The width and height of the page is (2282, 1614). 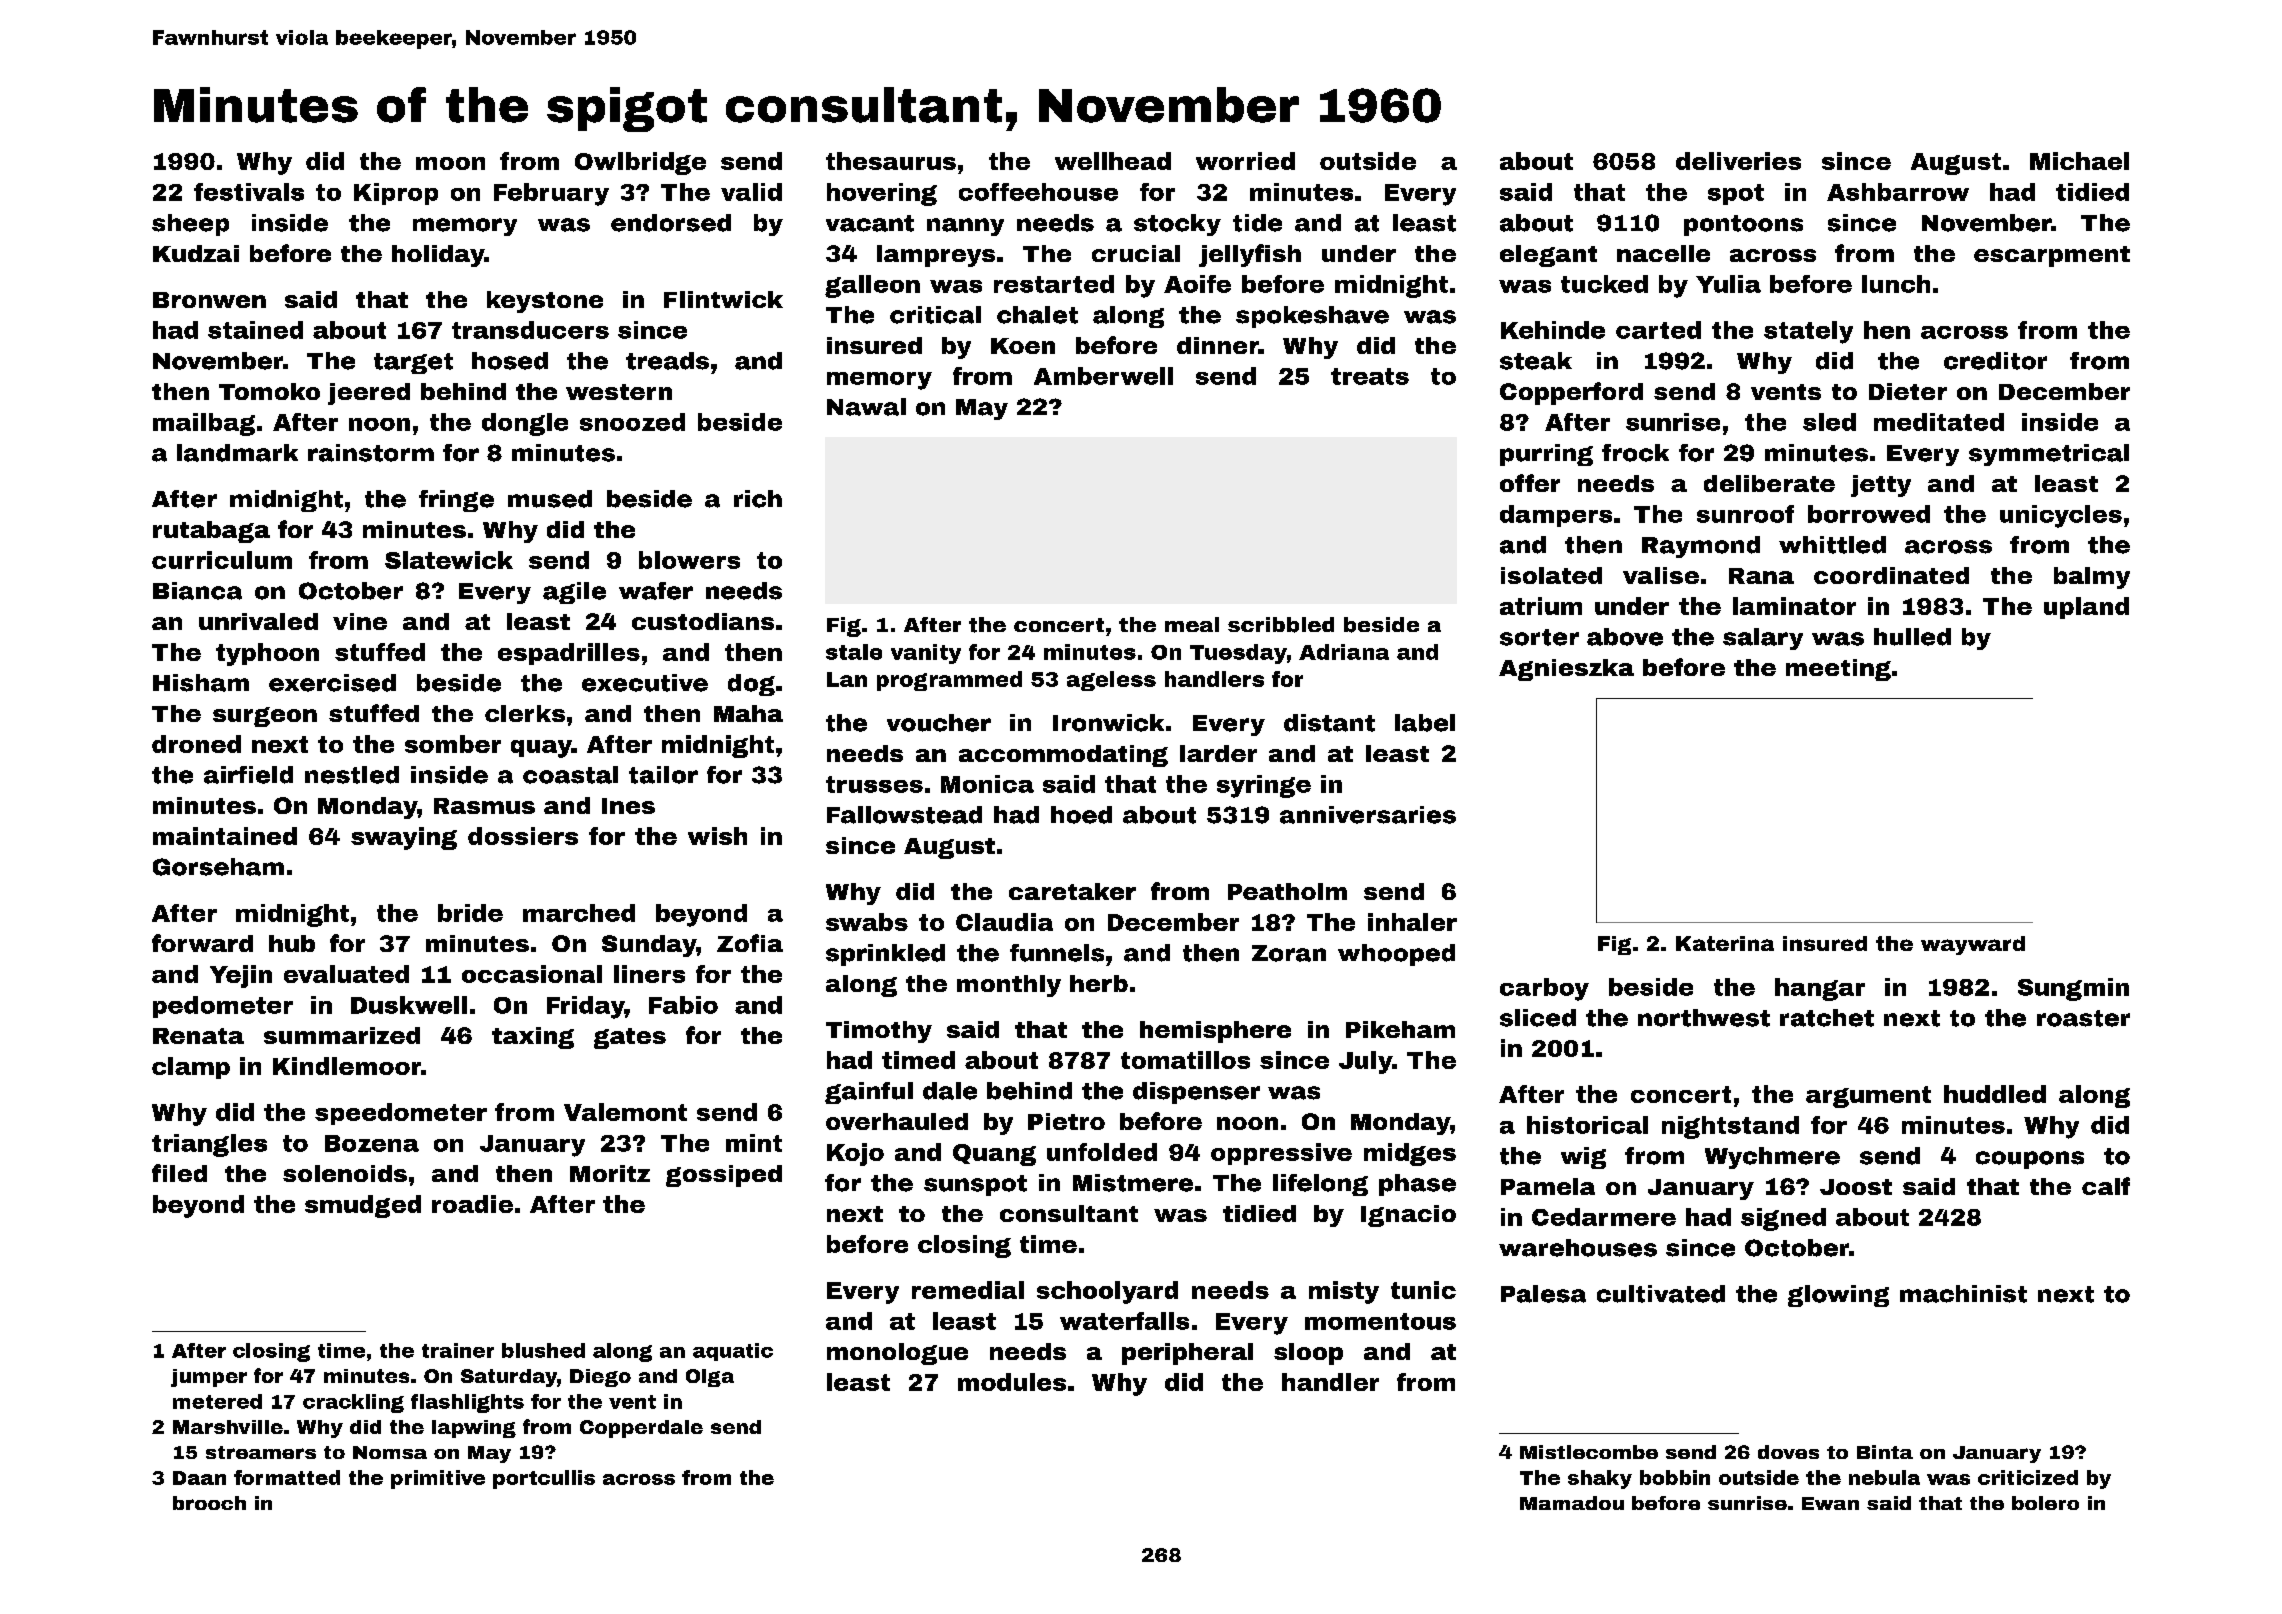 I want to click on brooch, so click(x=209, y=1503).
